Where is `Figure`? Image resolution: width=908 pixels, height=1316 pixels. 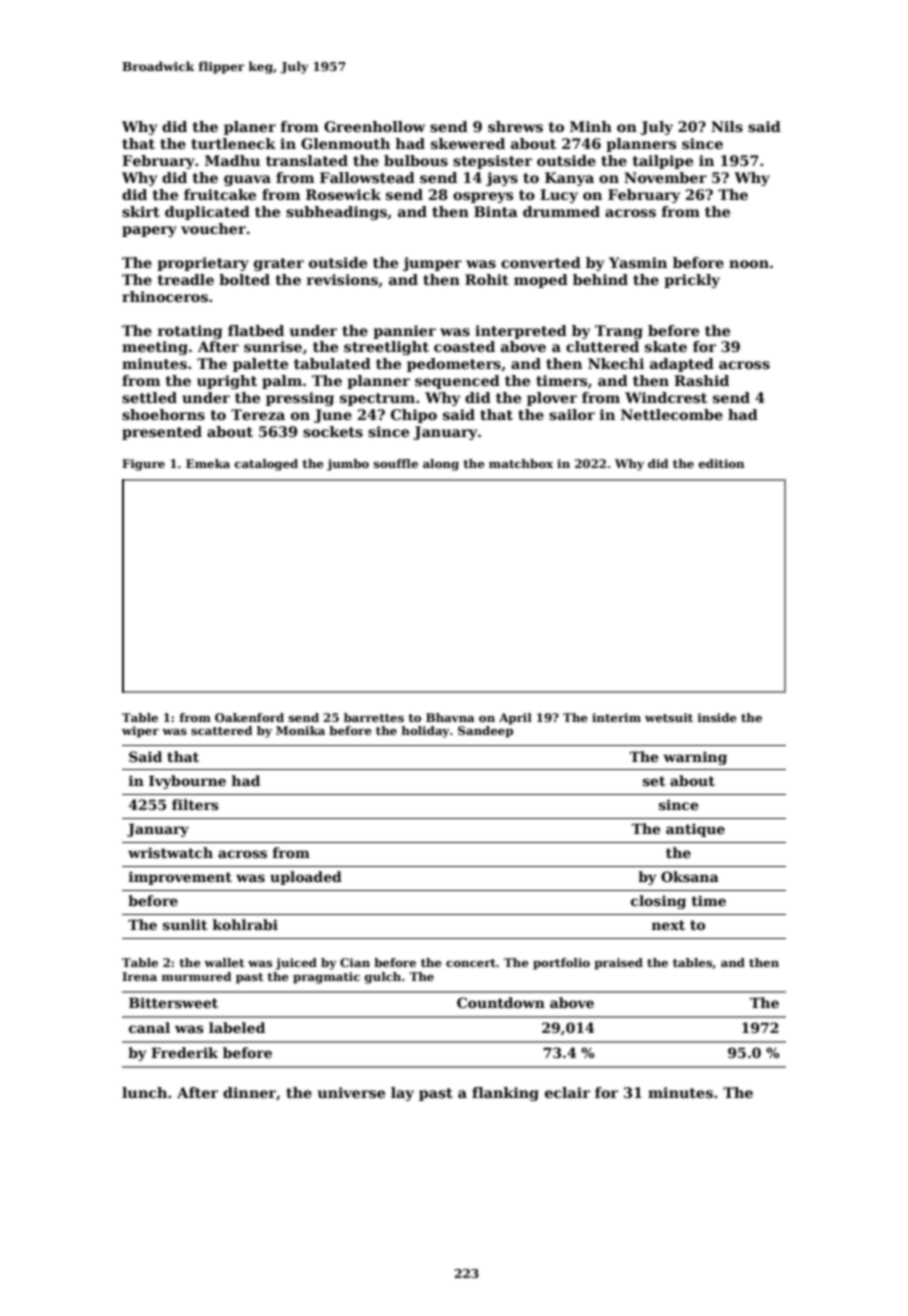
Figure is located at coordinates (143, 465).
